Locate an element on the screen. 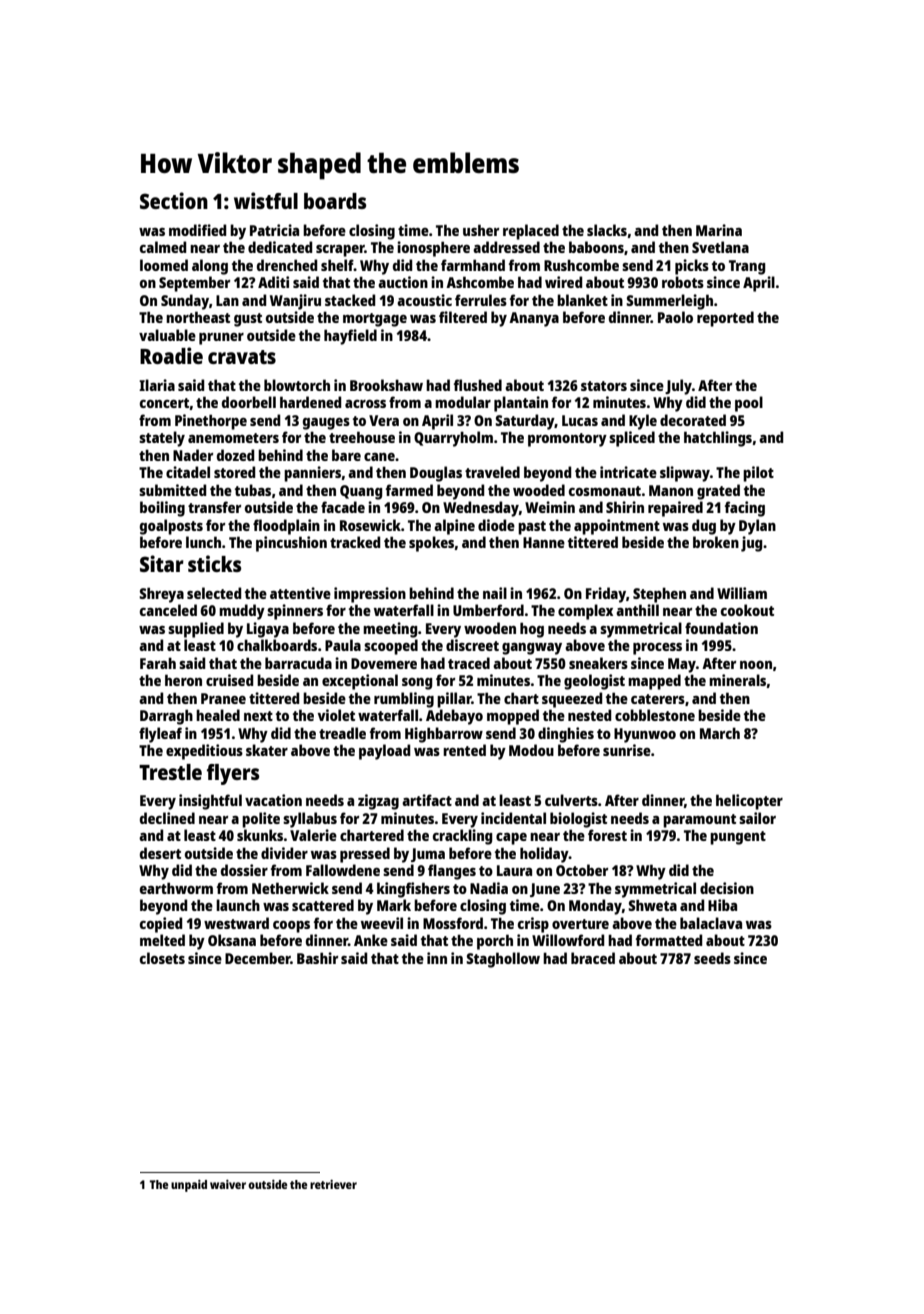 This screenshot has width=924, height=1314. Trestle is located at coordinates (170, 772).
